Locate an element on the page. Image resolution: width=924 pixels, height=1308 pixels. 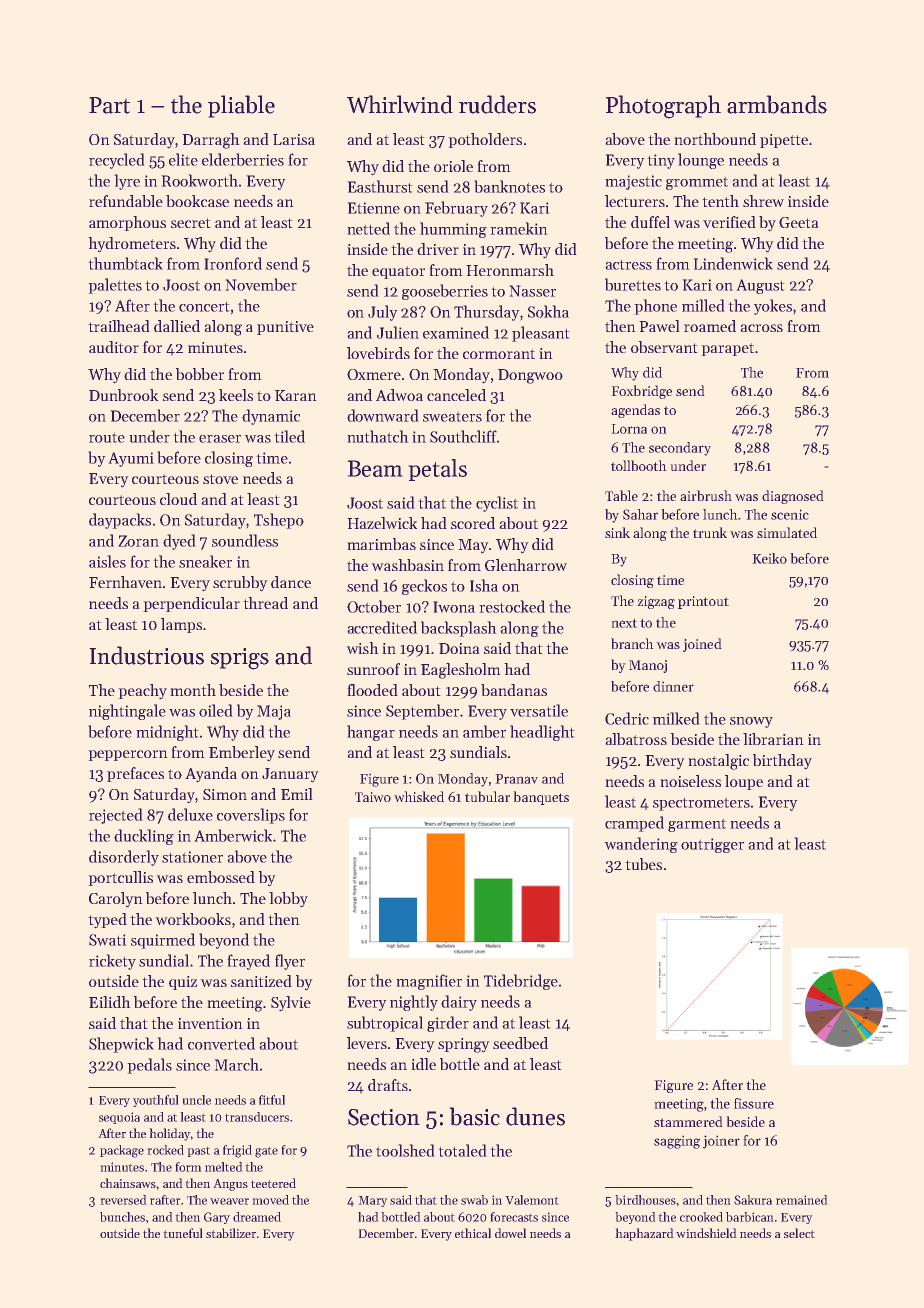
Rookworth is located at coordinates (200, 180).
